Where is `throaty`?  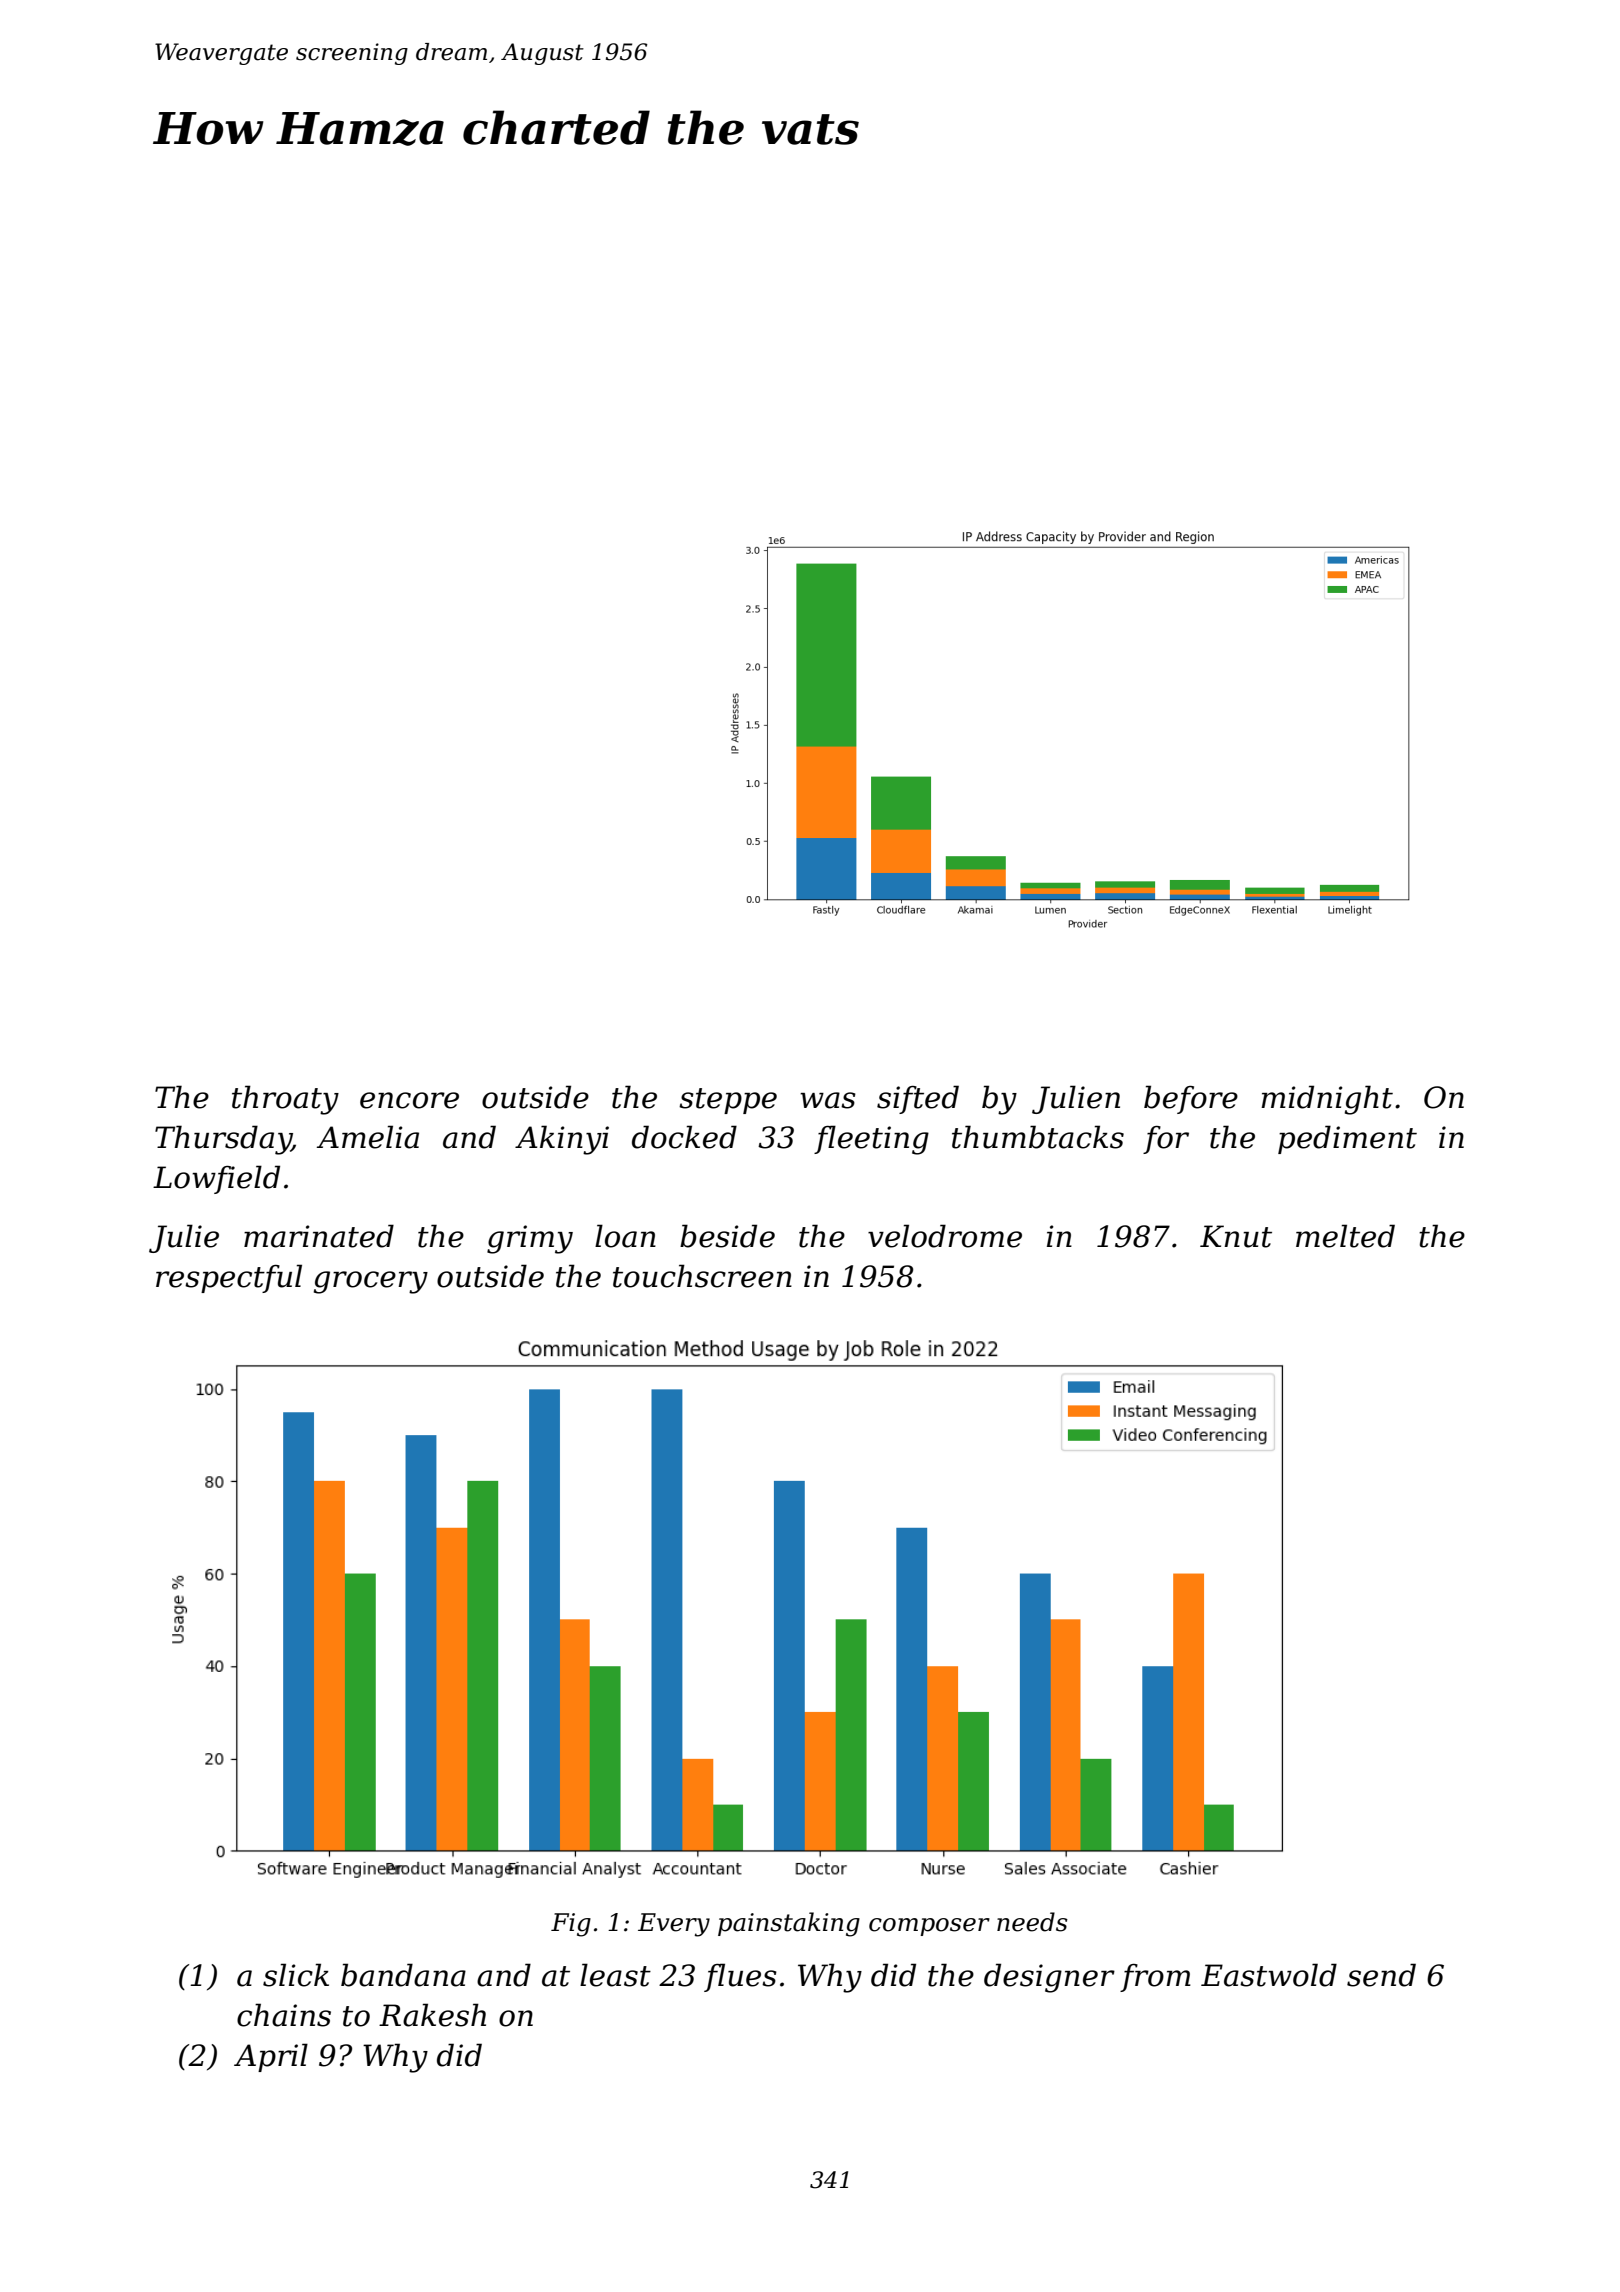
throaty is located at coordinates (285, 1100).
